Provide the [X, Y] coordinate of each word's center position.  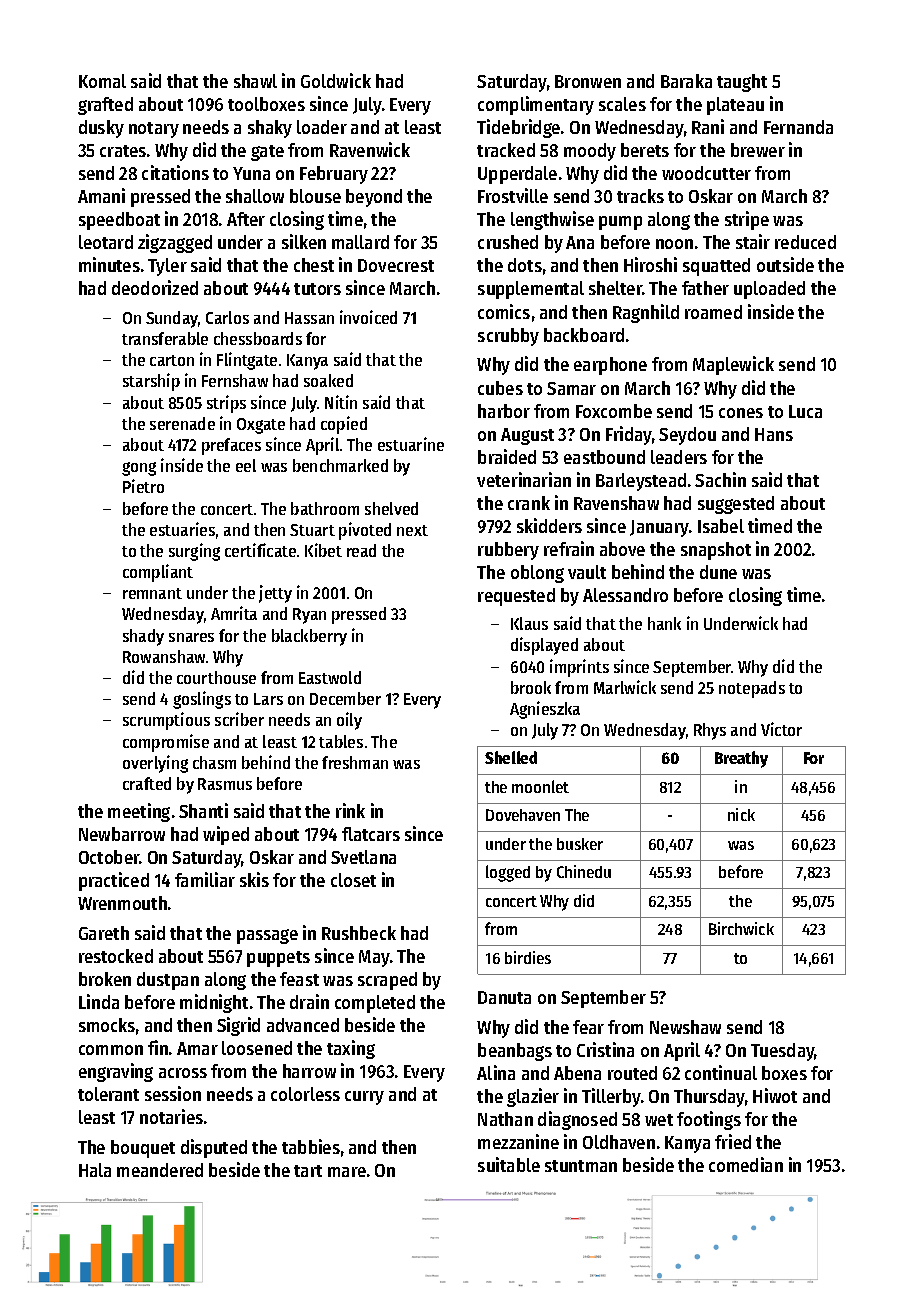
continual [721, 1072]
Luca [805, 411]
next [412, 530]
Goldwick [336, 80]
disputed [214, 1148]
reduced [805, 242]
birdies [528, 957]
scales [622, 104]
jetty [275, 594]
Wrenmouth [122, 903]
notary [154, 130]
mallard [360, 242]
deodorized [155, 287]
